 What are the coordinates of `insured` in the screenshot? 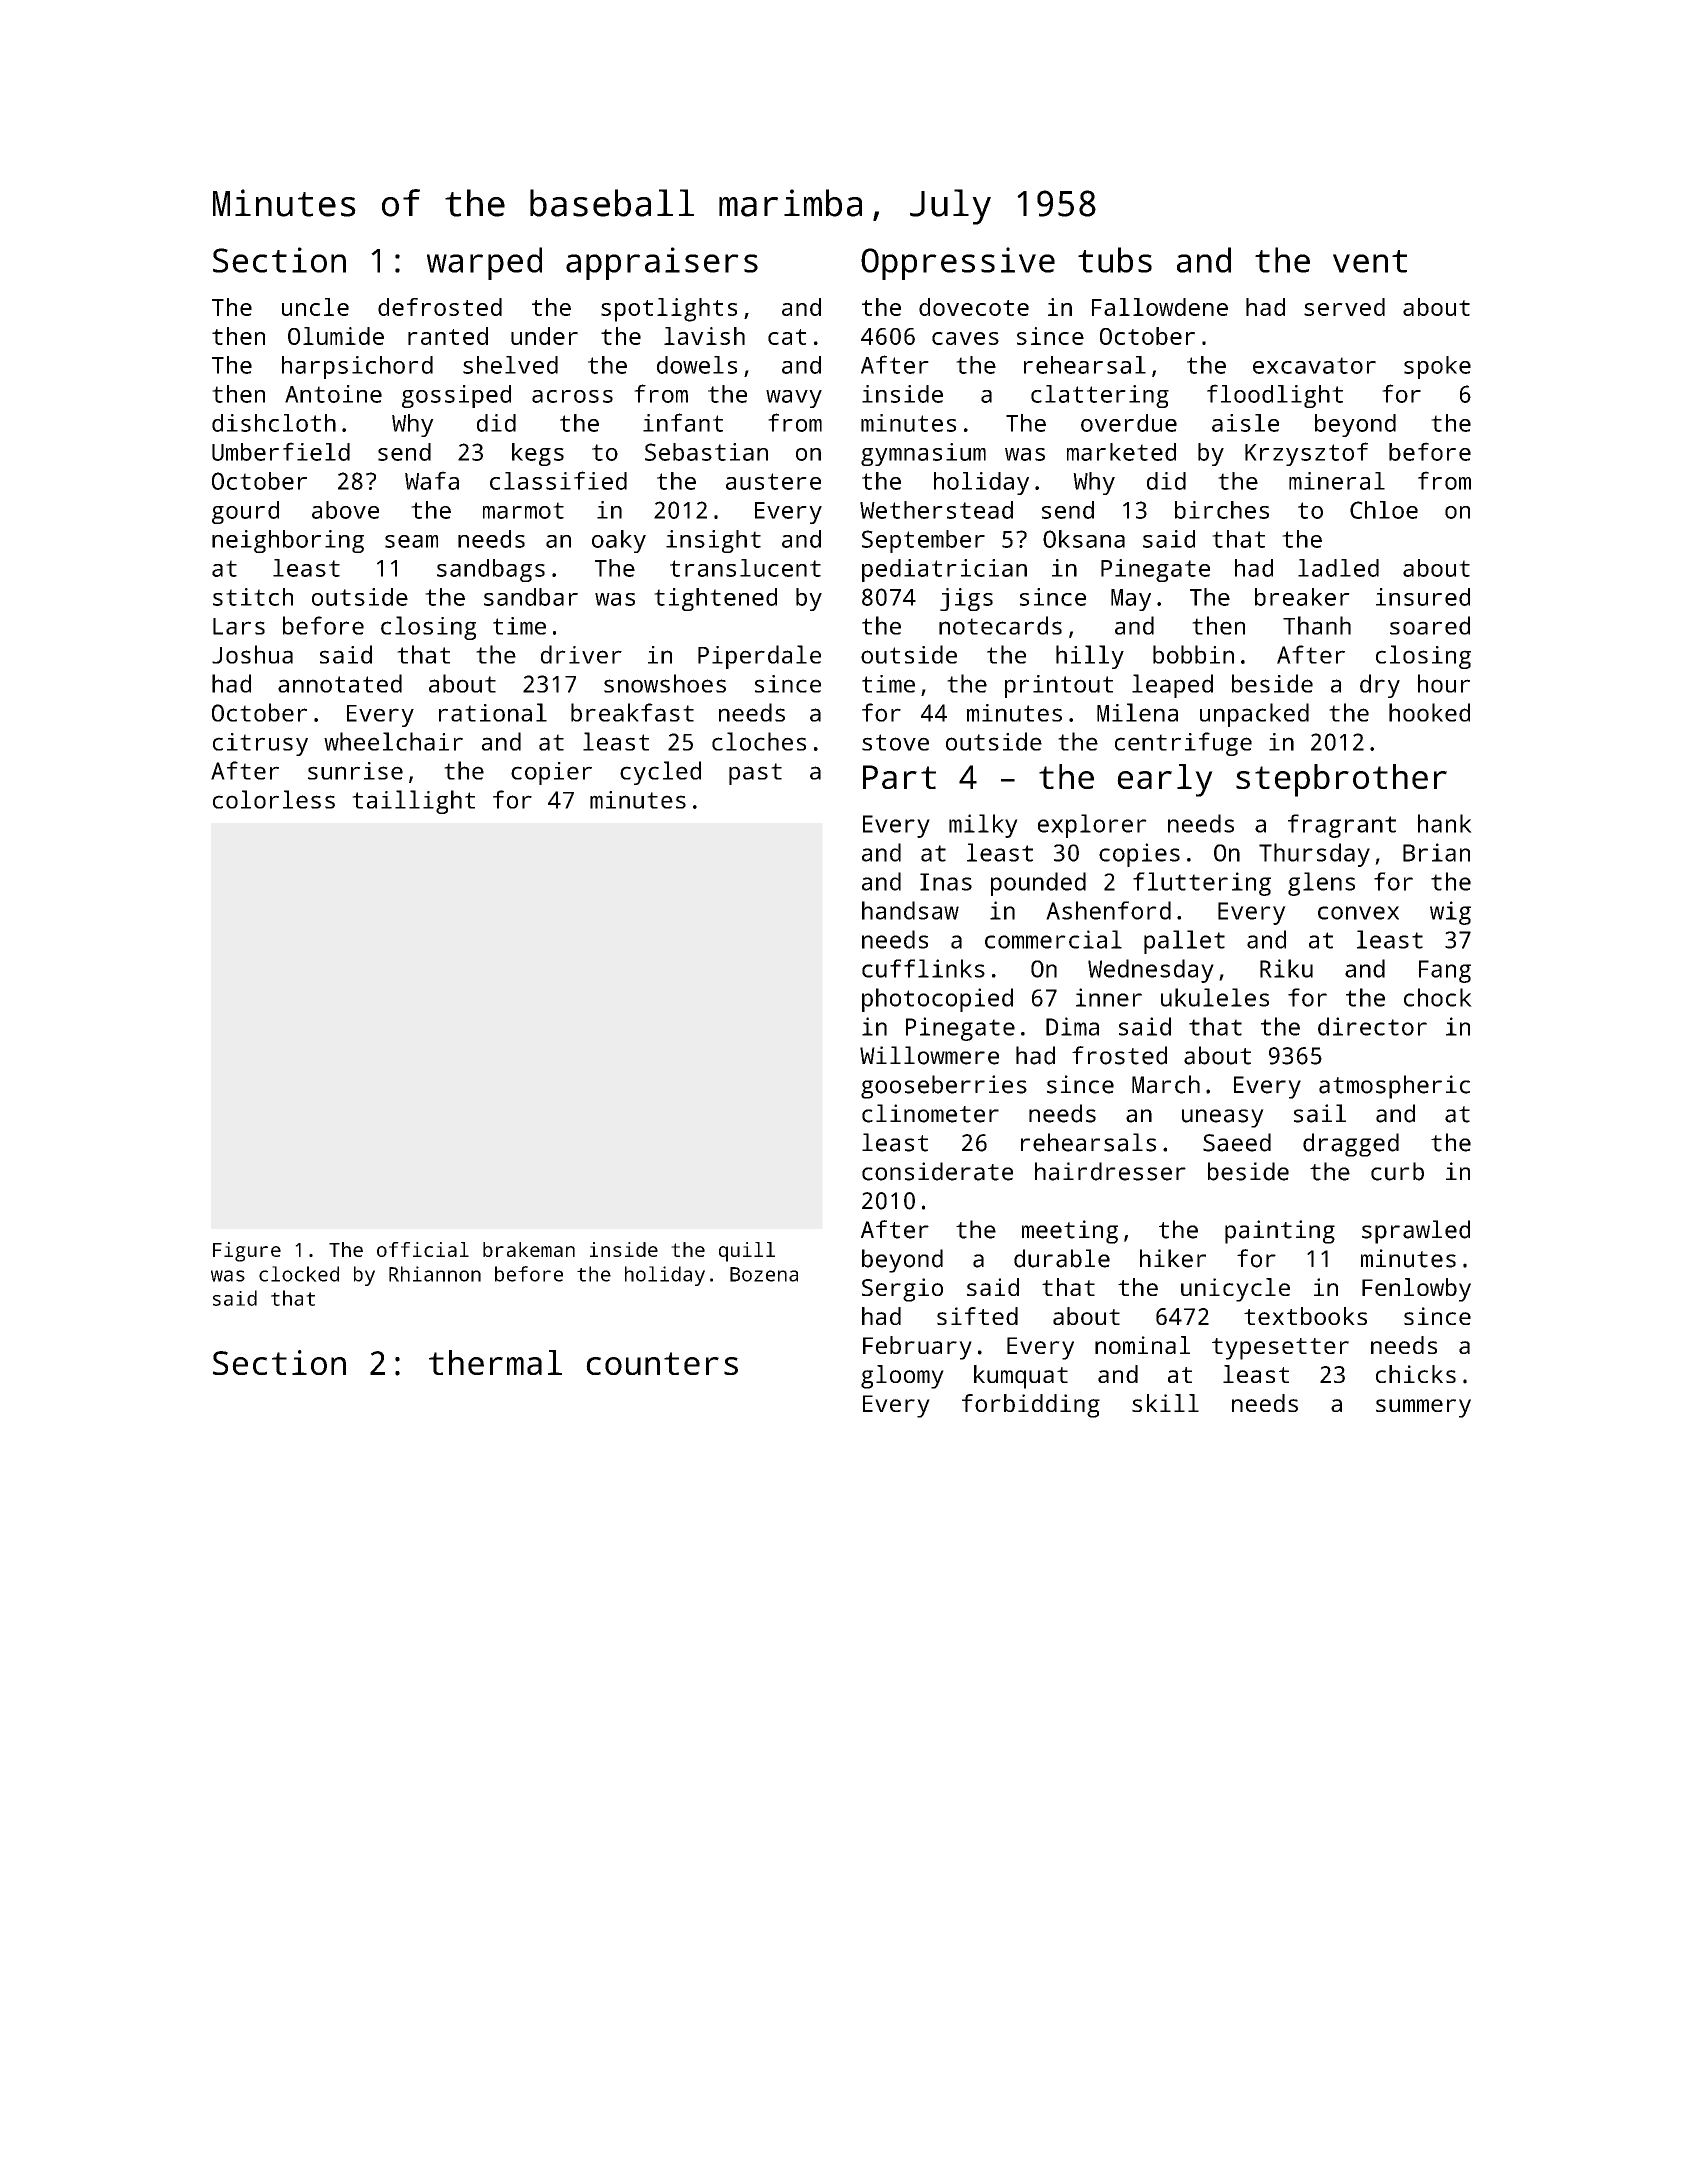 It's located at (1423, 597).
